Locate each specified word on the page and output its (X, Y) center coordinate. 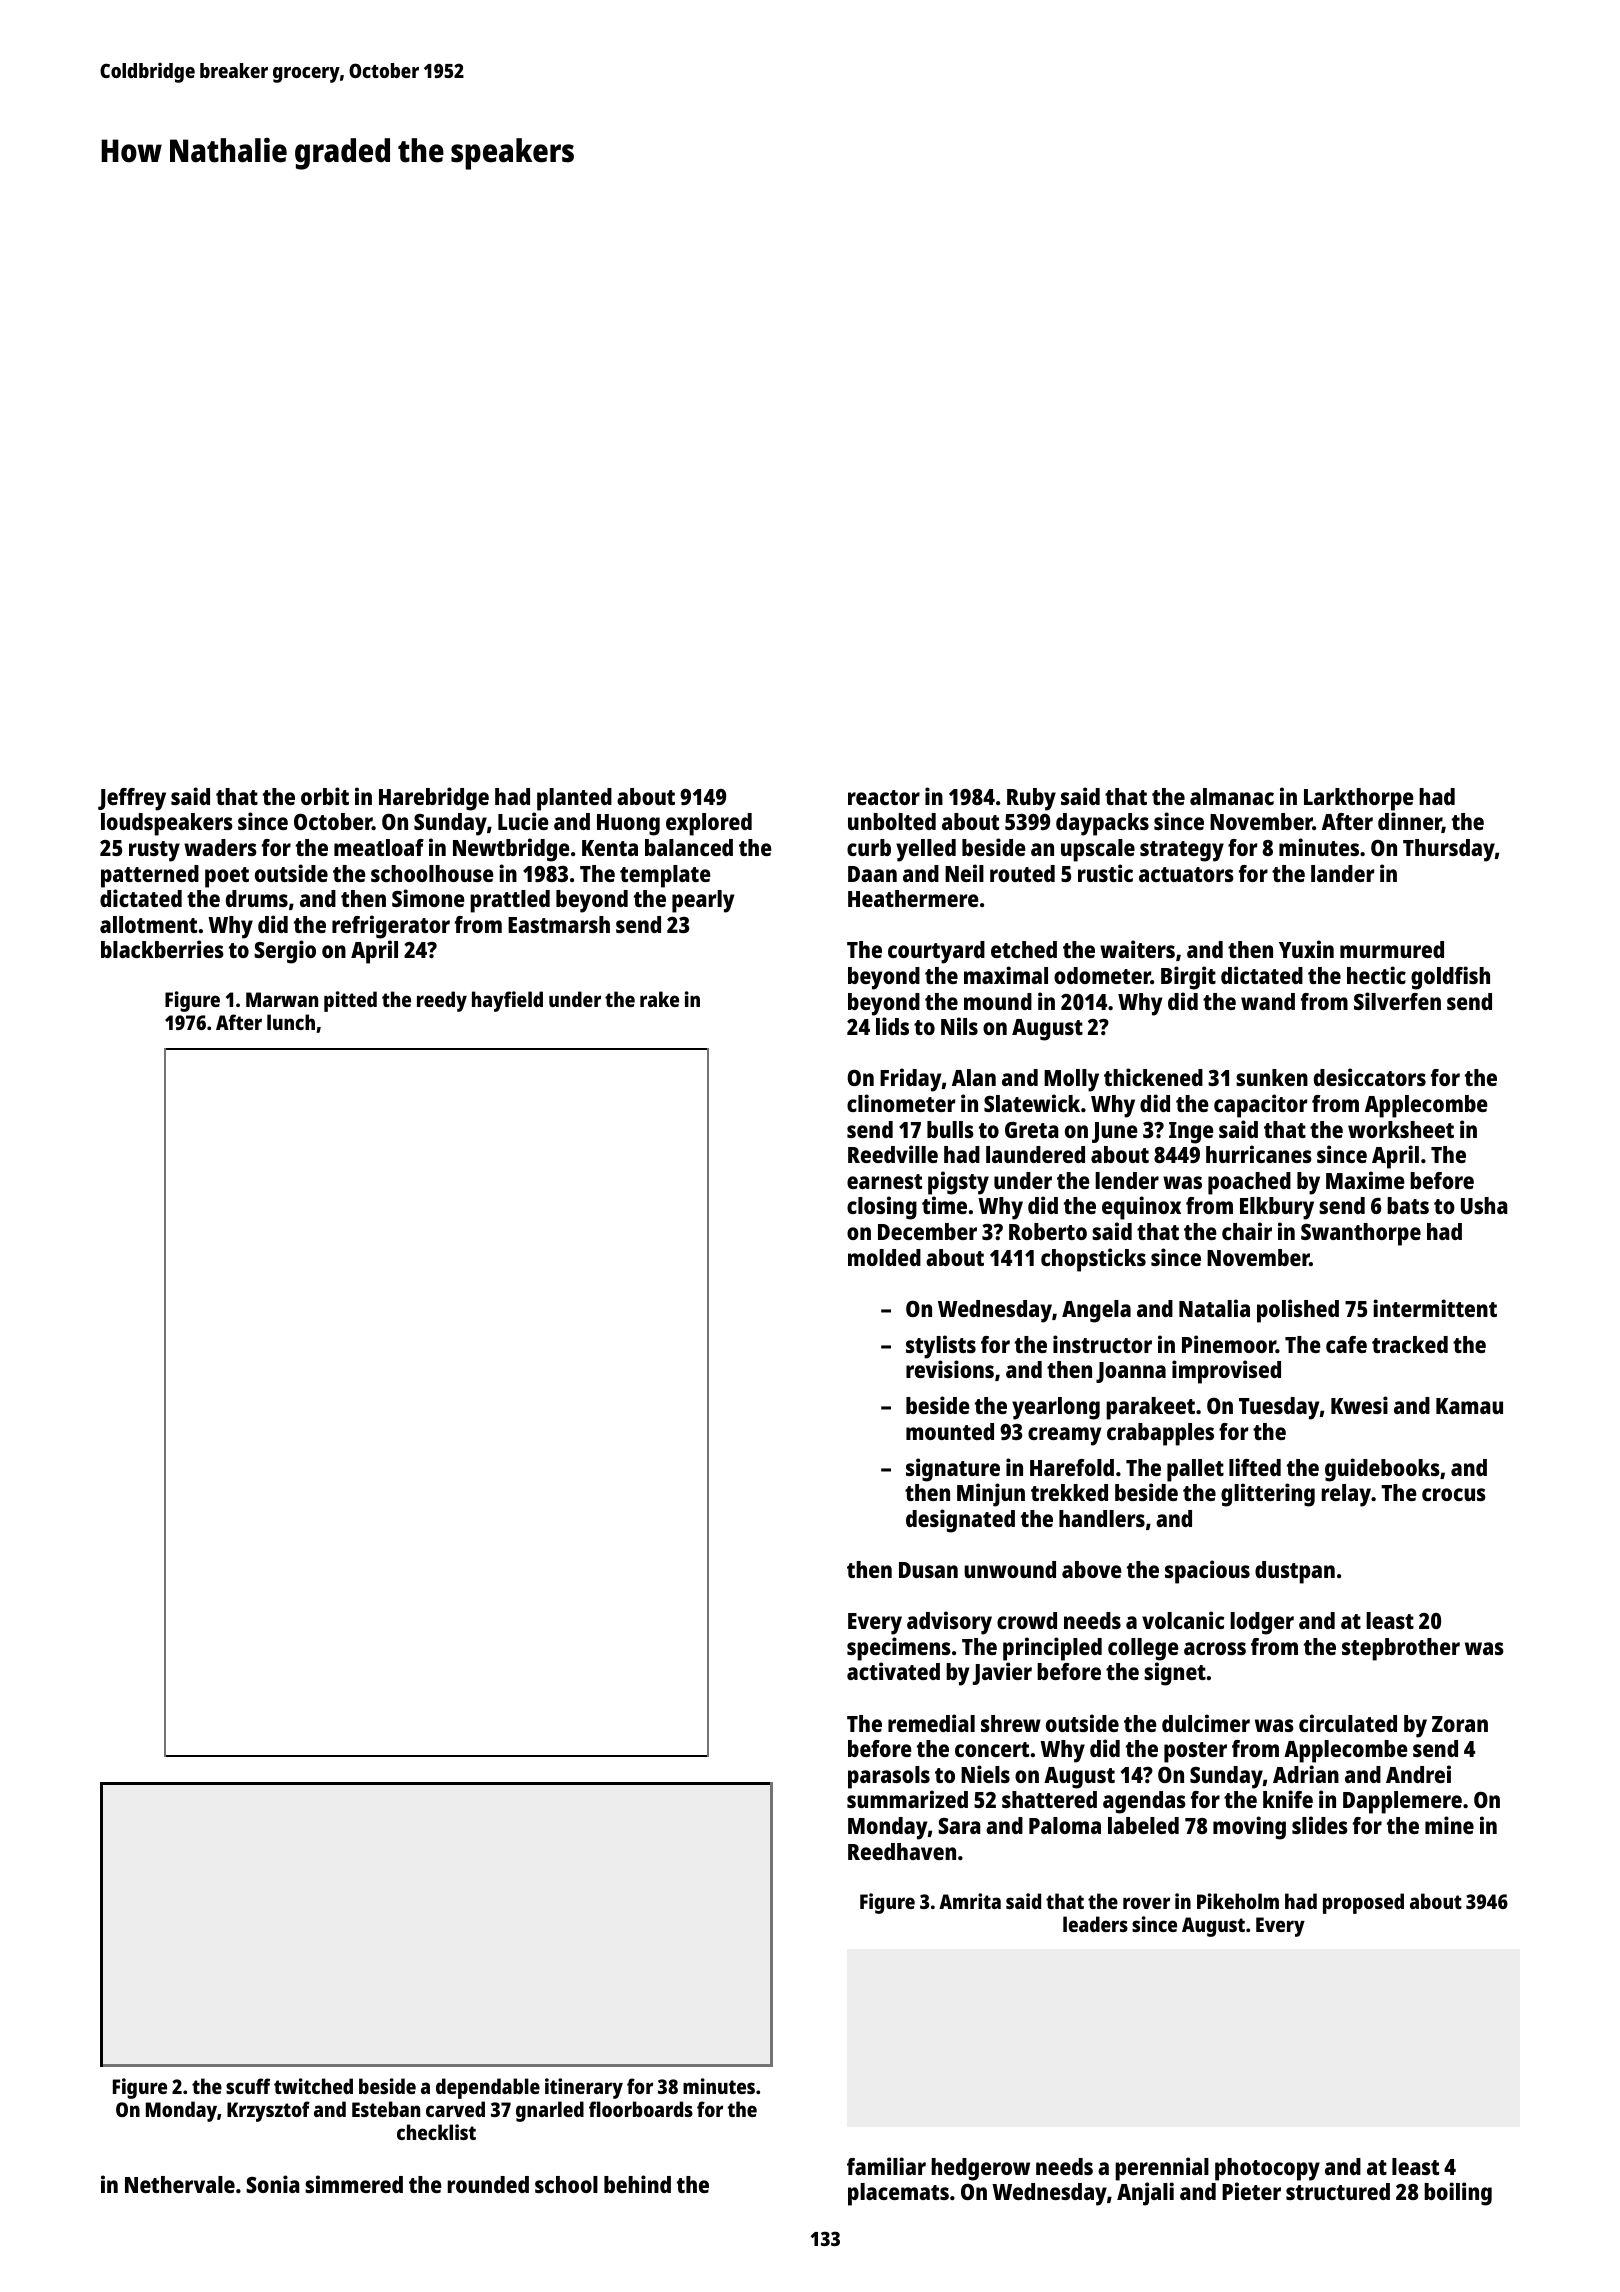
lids (892, 1026)
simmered (354, 2184)
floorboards (641, 2109)
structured (1338, 2191)
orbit (325, 796)
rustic (1105, 873)
